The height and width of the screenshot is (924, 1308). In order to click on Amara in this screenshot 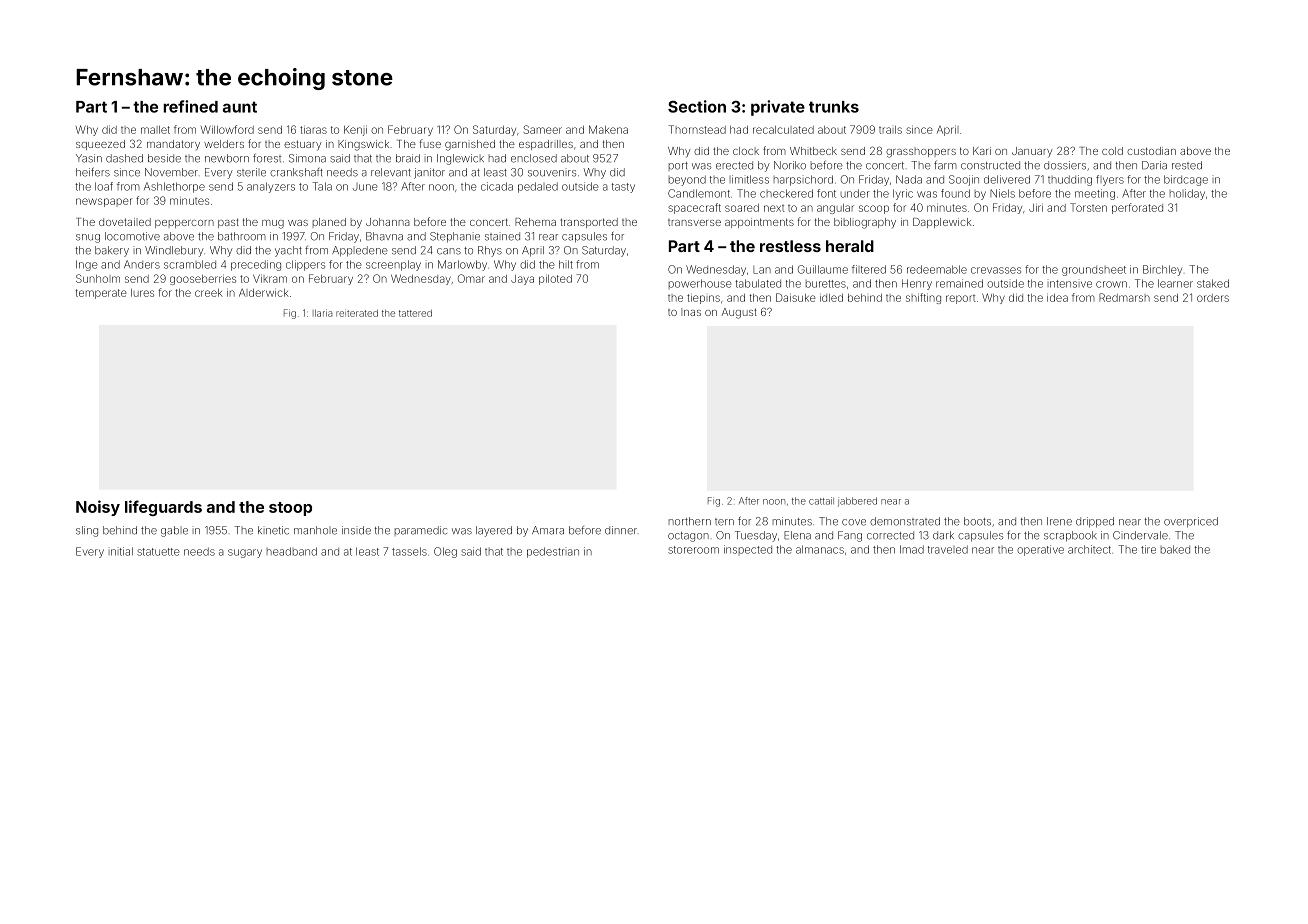, I will do `click(548, 530)`.
